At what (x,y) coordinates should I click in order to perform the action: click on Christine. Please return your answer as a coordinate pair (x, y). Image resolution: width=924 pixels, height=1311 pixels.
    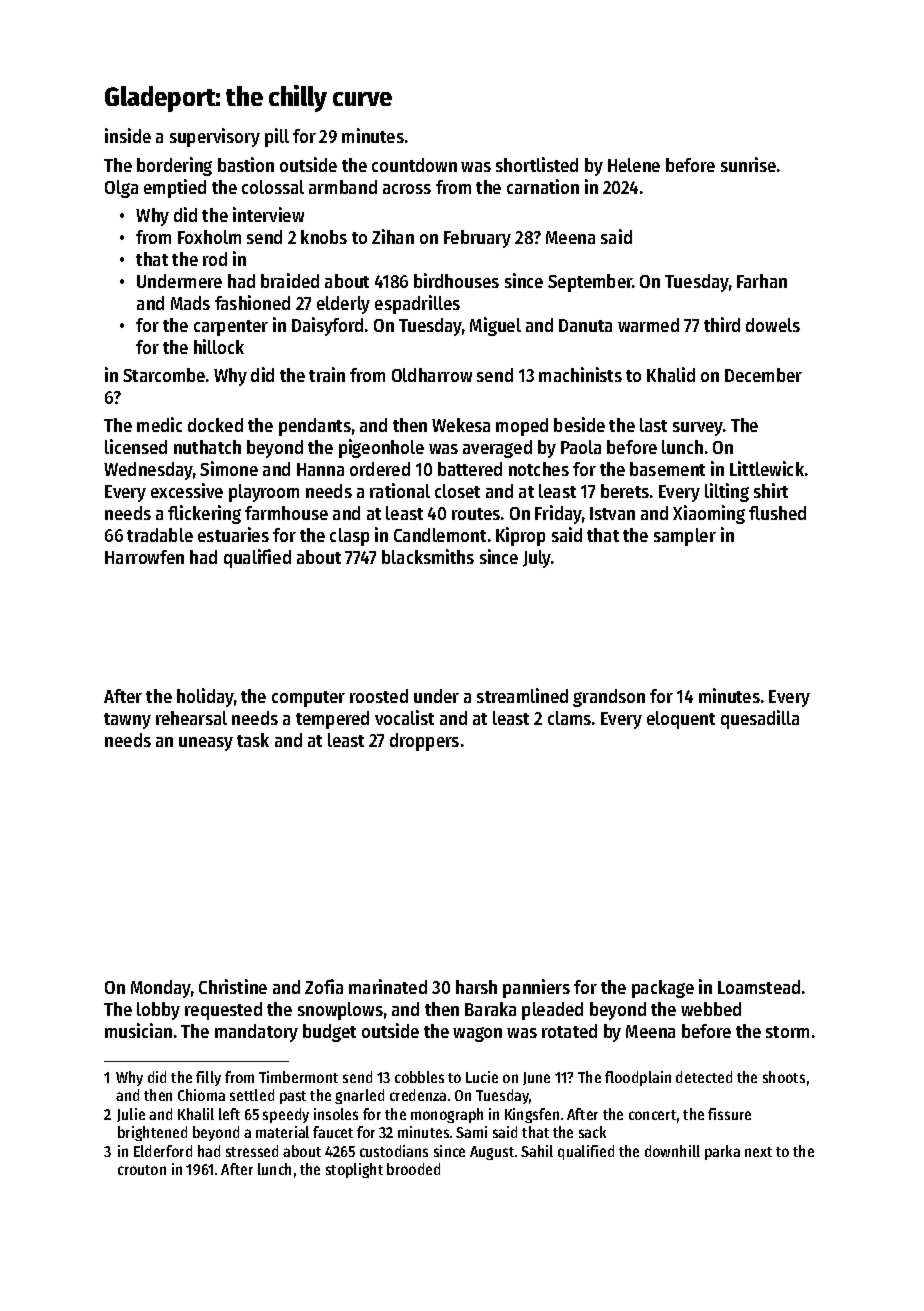
    Looking at the image, I should click on (233, 986).
